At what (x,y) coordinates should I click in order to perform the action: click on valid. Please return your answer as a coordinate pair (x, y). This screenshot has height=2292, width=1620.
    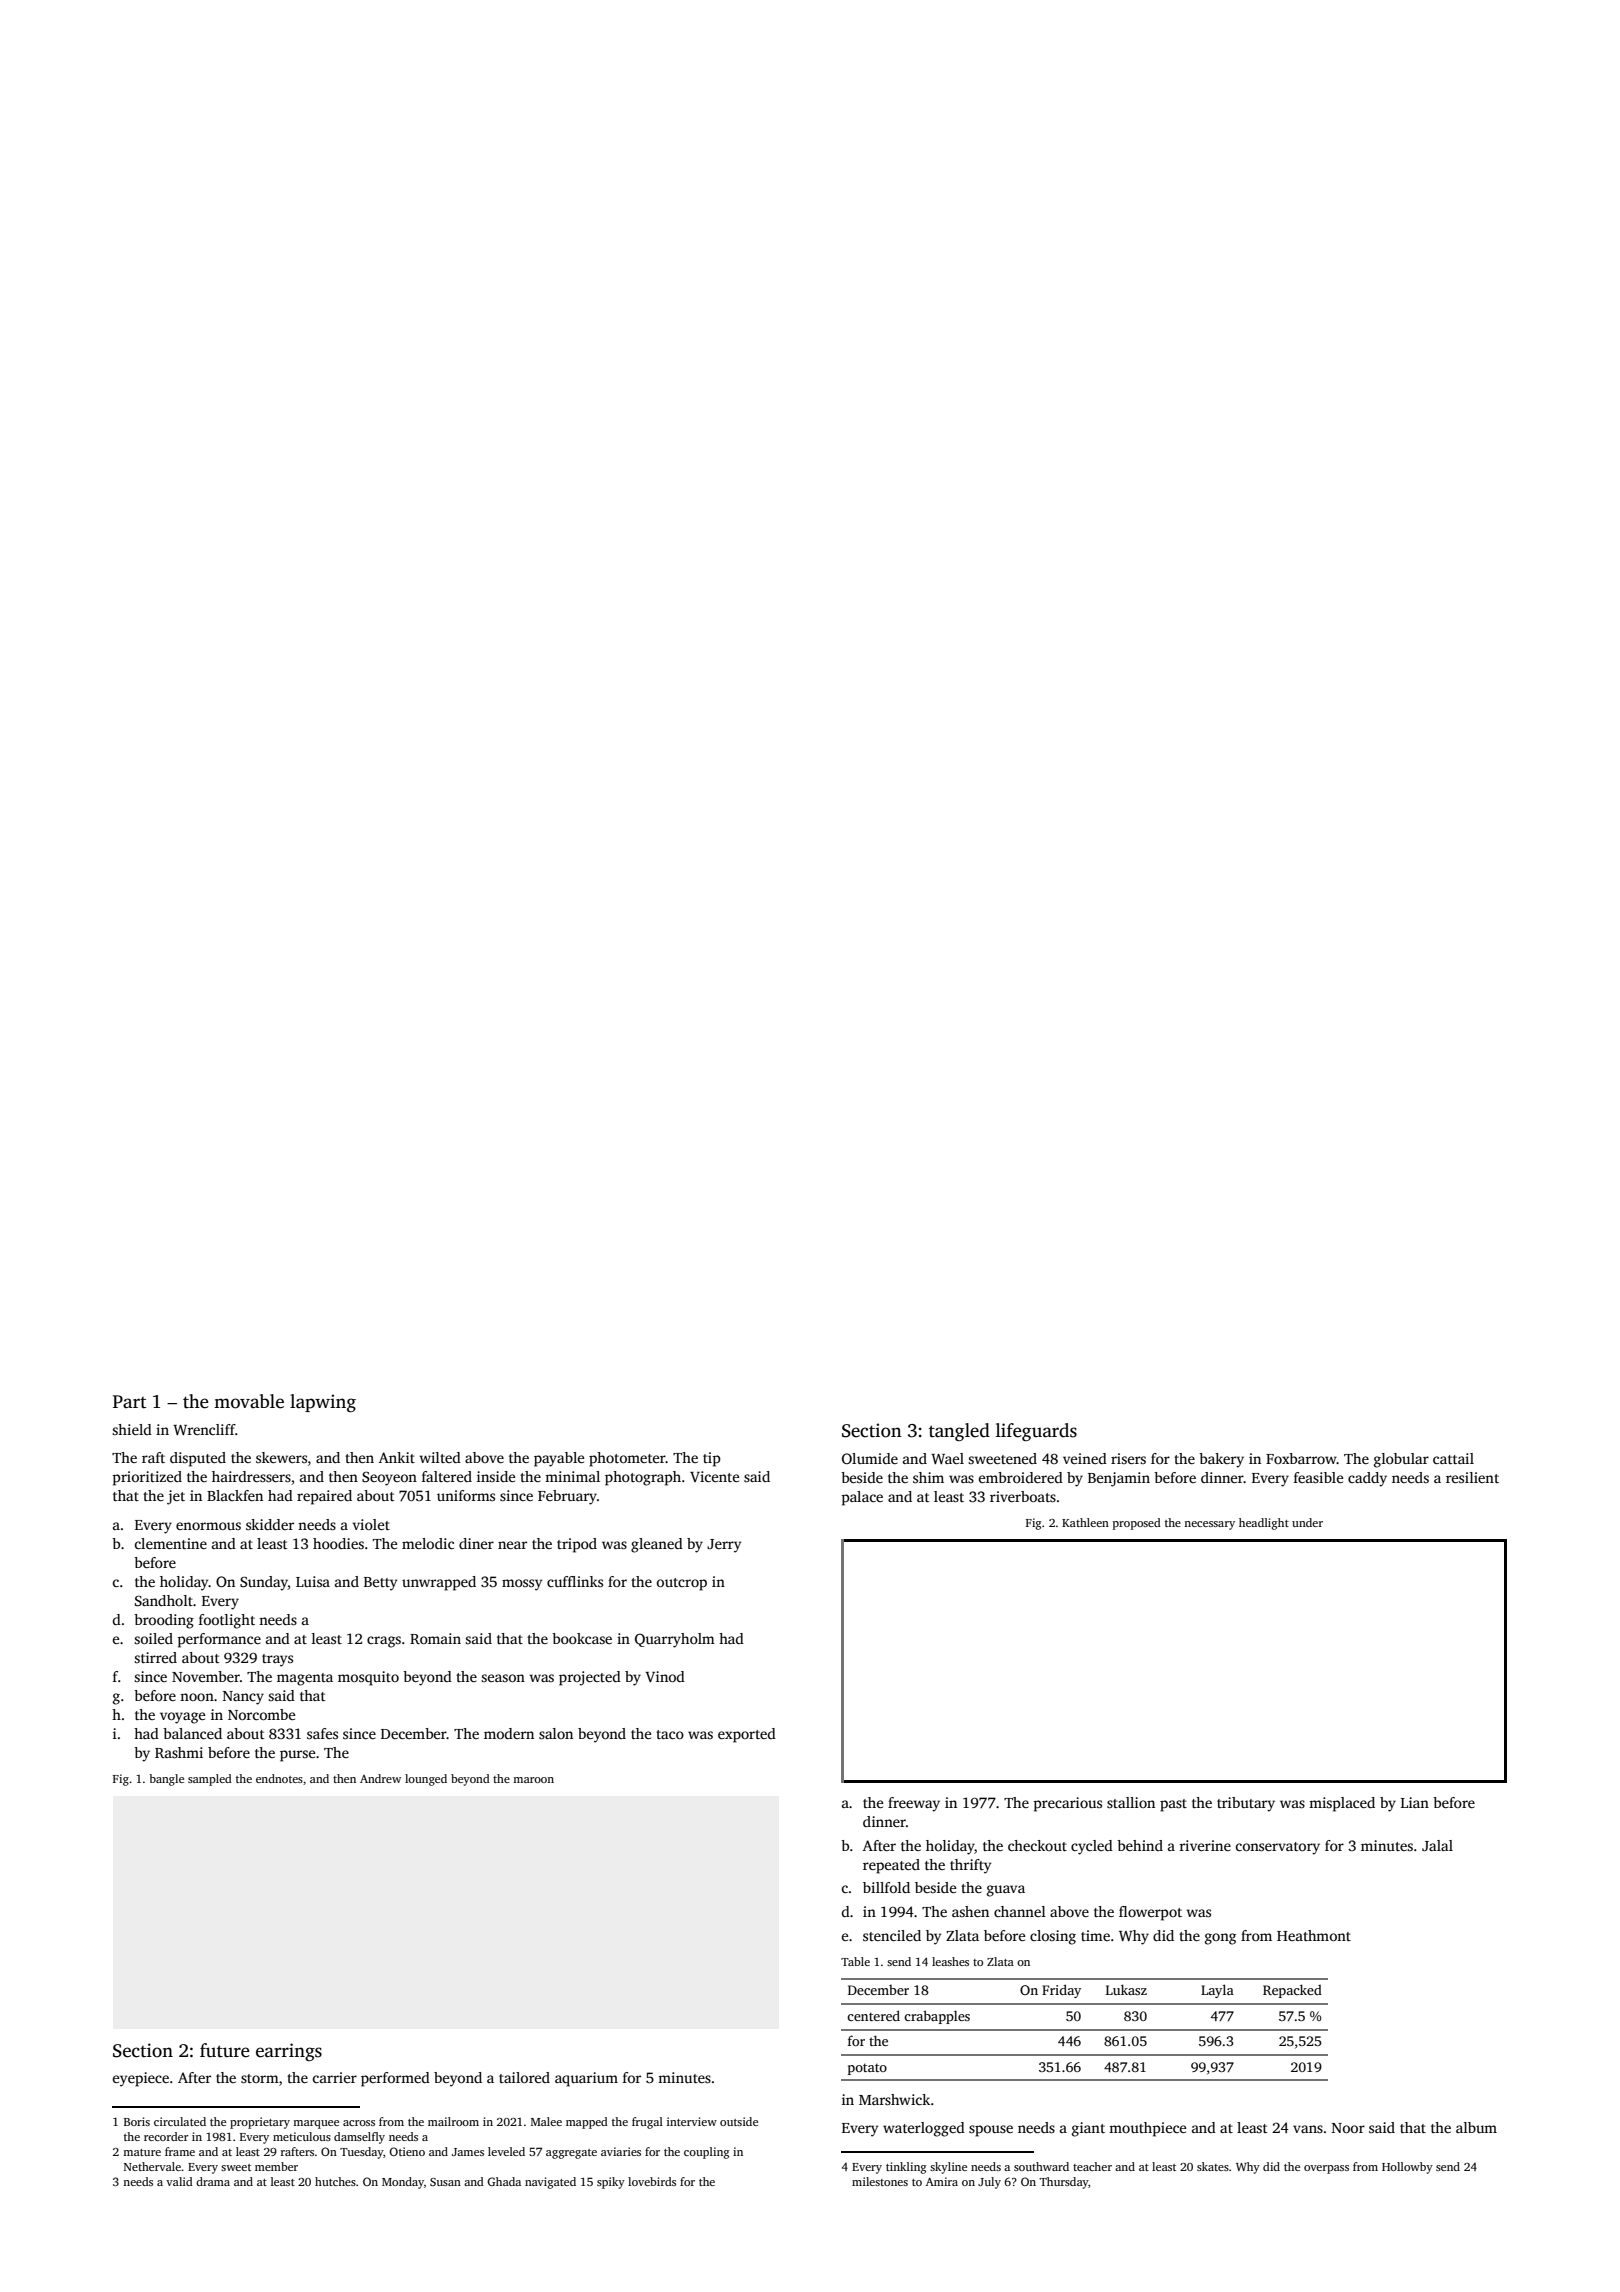
    Looking at the image, I should click on (179, 2181).
